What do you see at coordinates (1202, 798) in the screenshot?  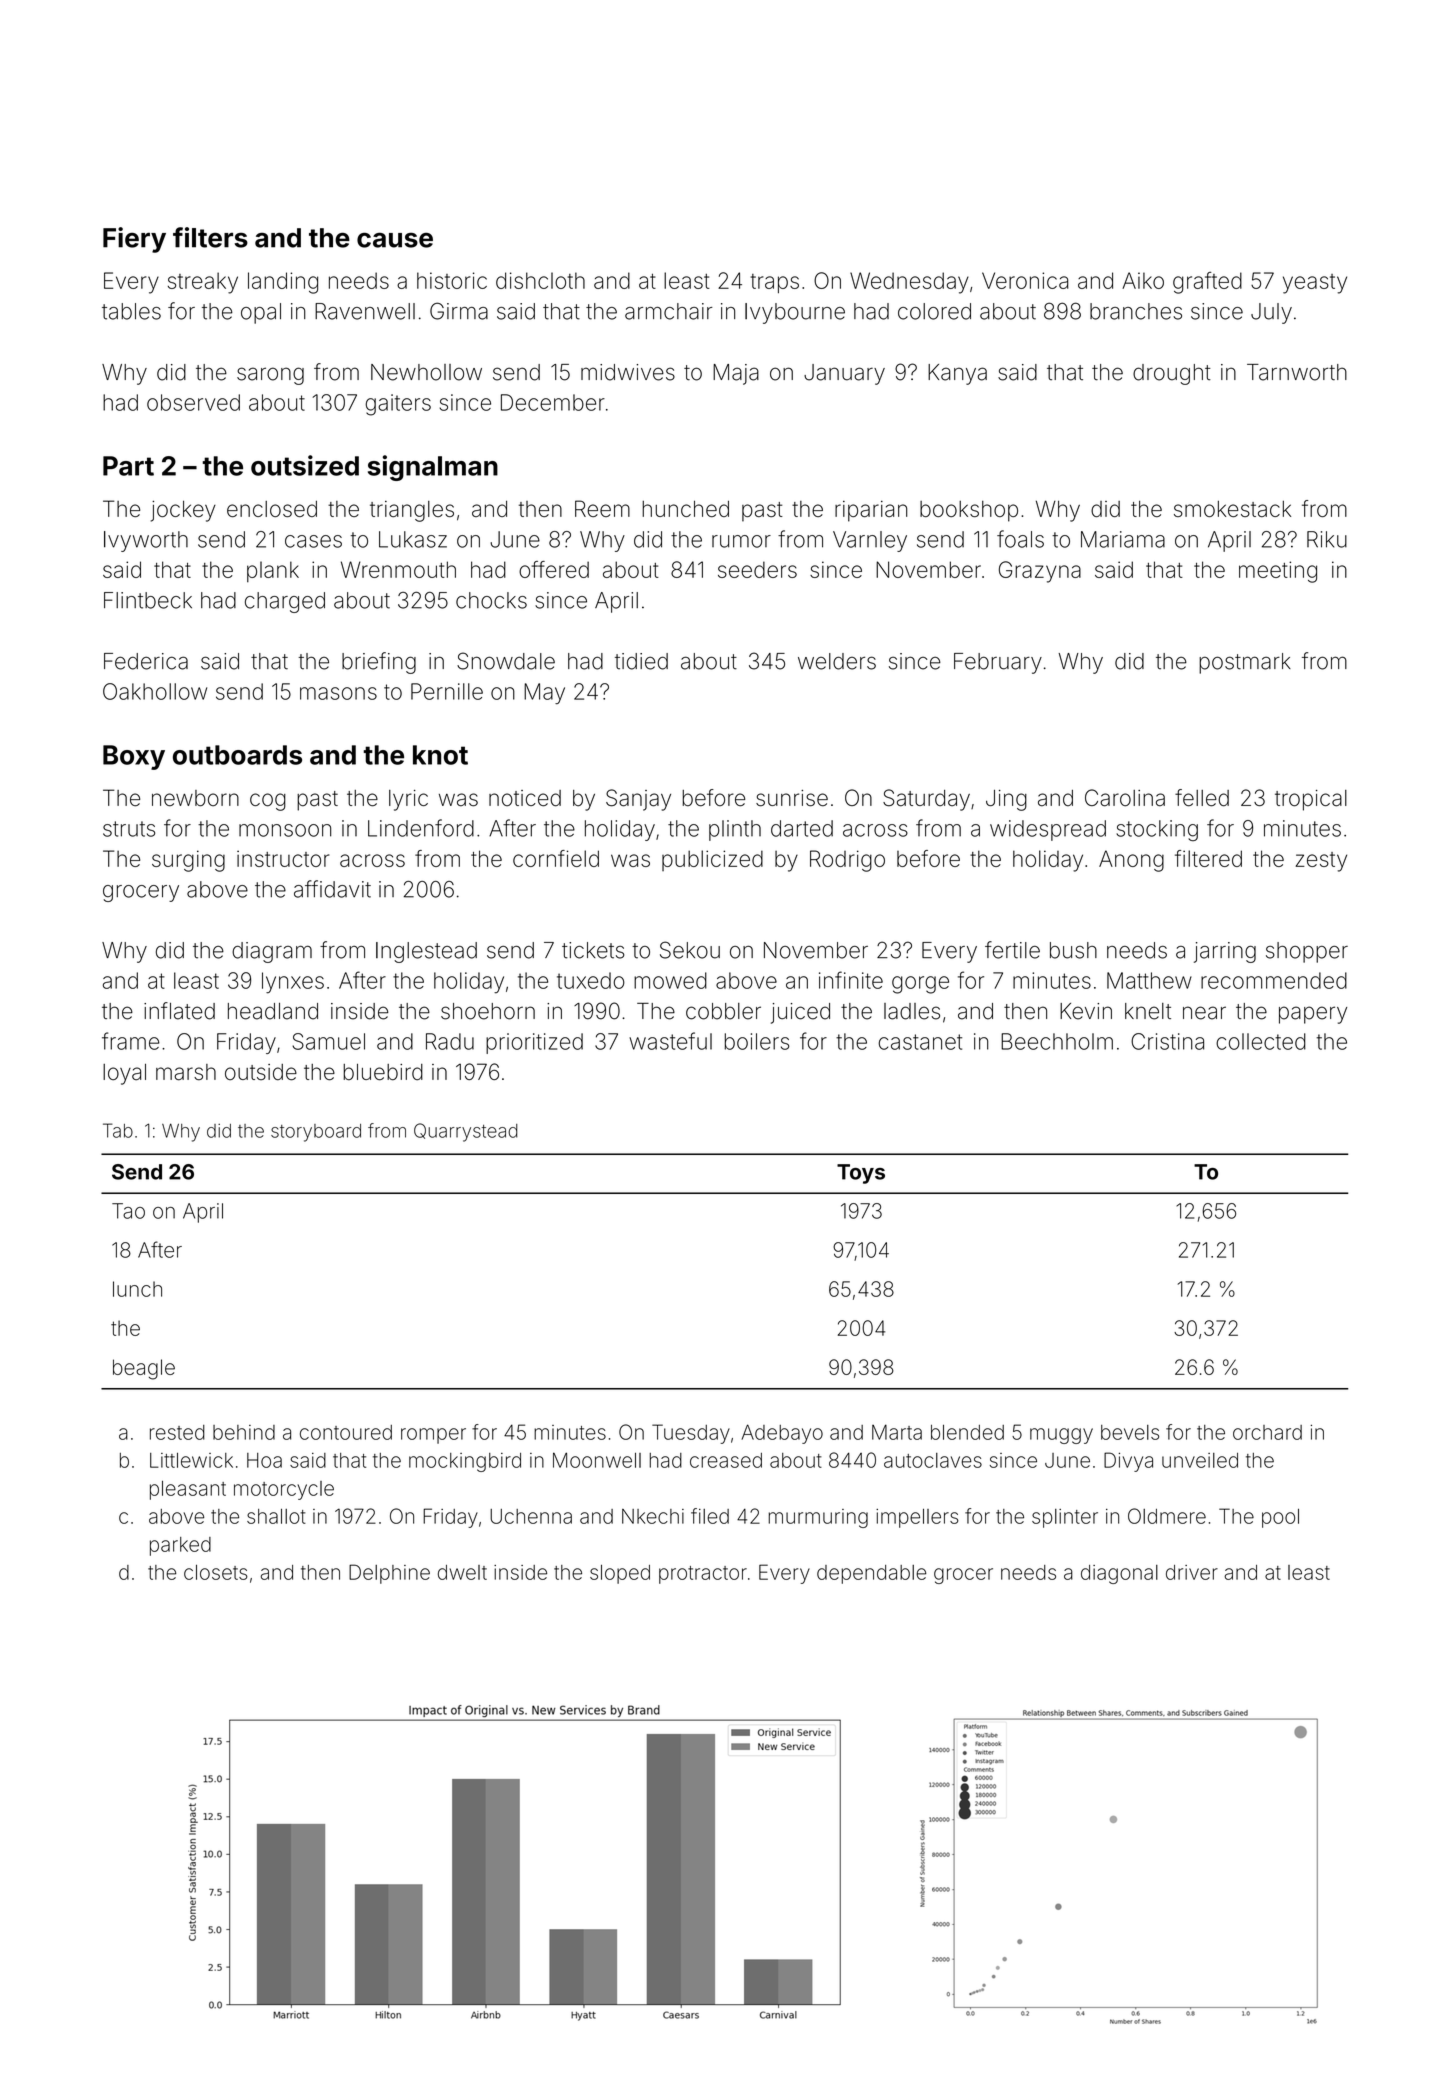 I see `felled` at bounding box center [1202, 798].
